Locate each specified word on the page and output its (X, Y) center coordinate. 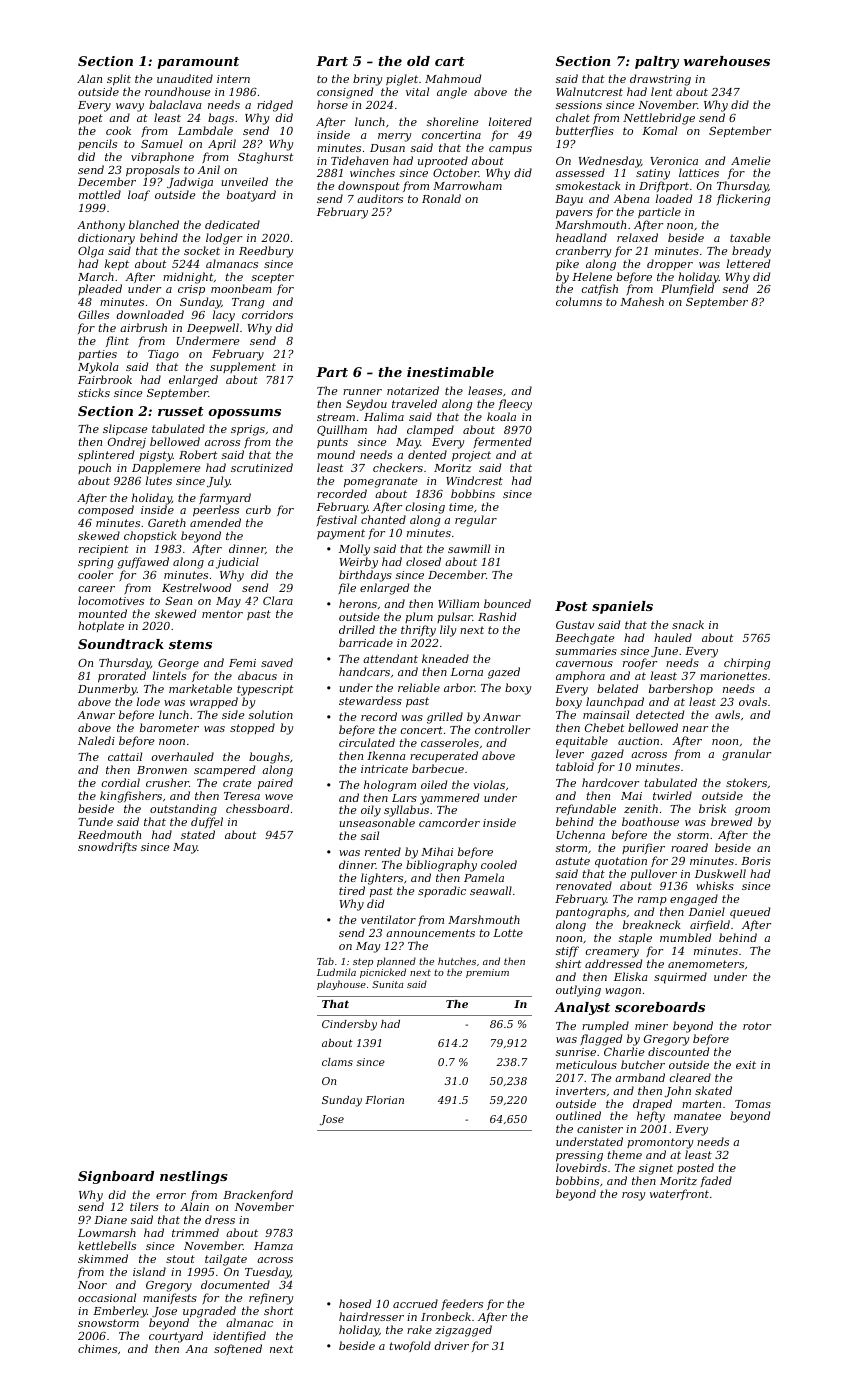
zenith (641, 808)
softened (238, 1349)
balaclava (175, 104)
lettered (748, 263)
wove (279, 797)
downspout (369, 187)
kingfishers (131, 797)
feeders (462, 1304)
